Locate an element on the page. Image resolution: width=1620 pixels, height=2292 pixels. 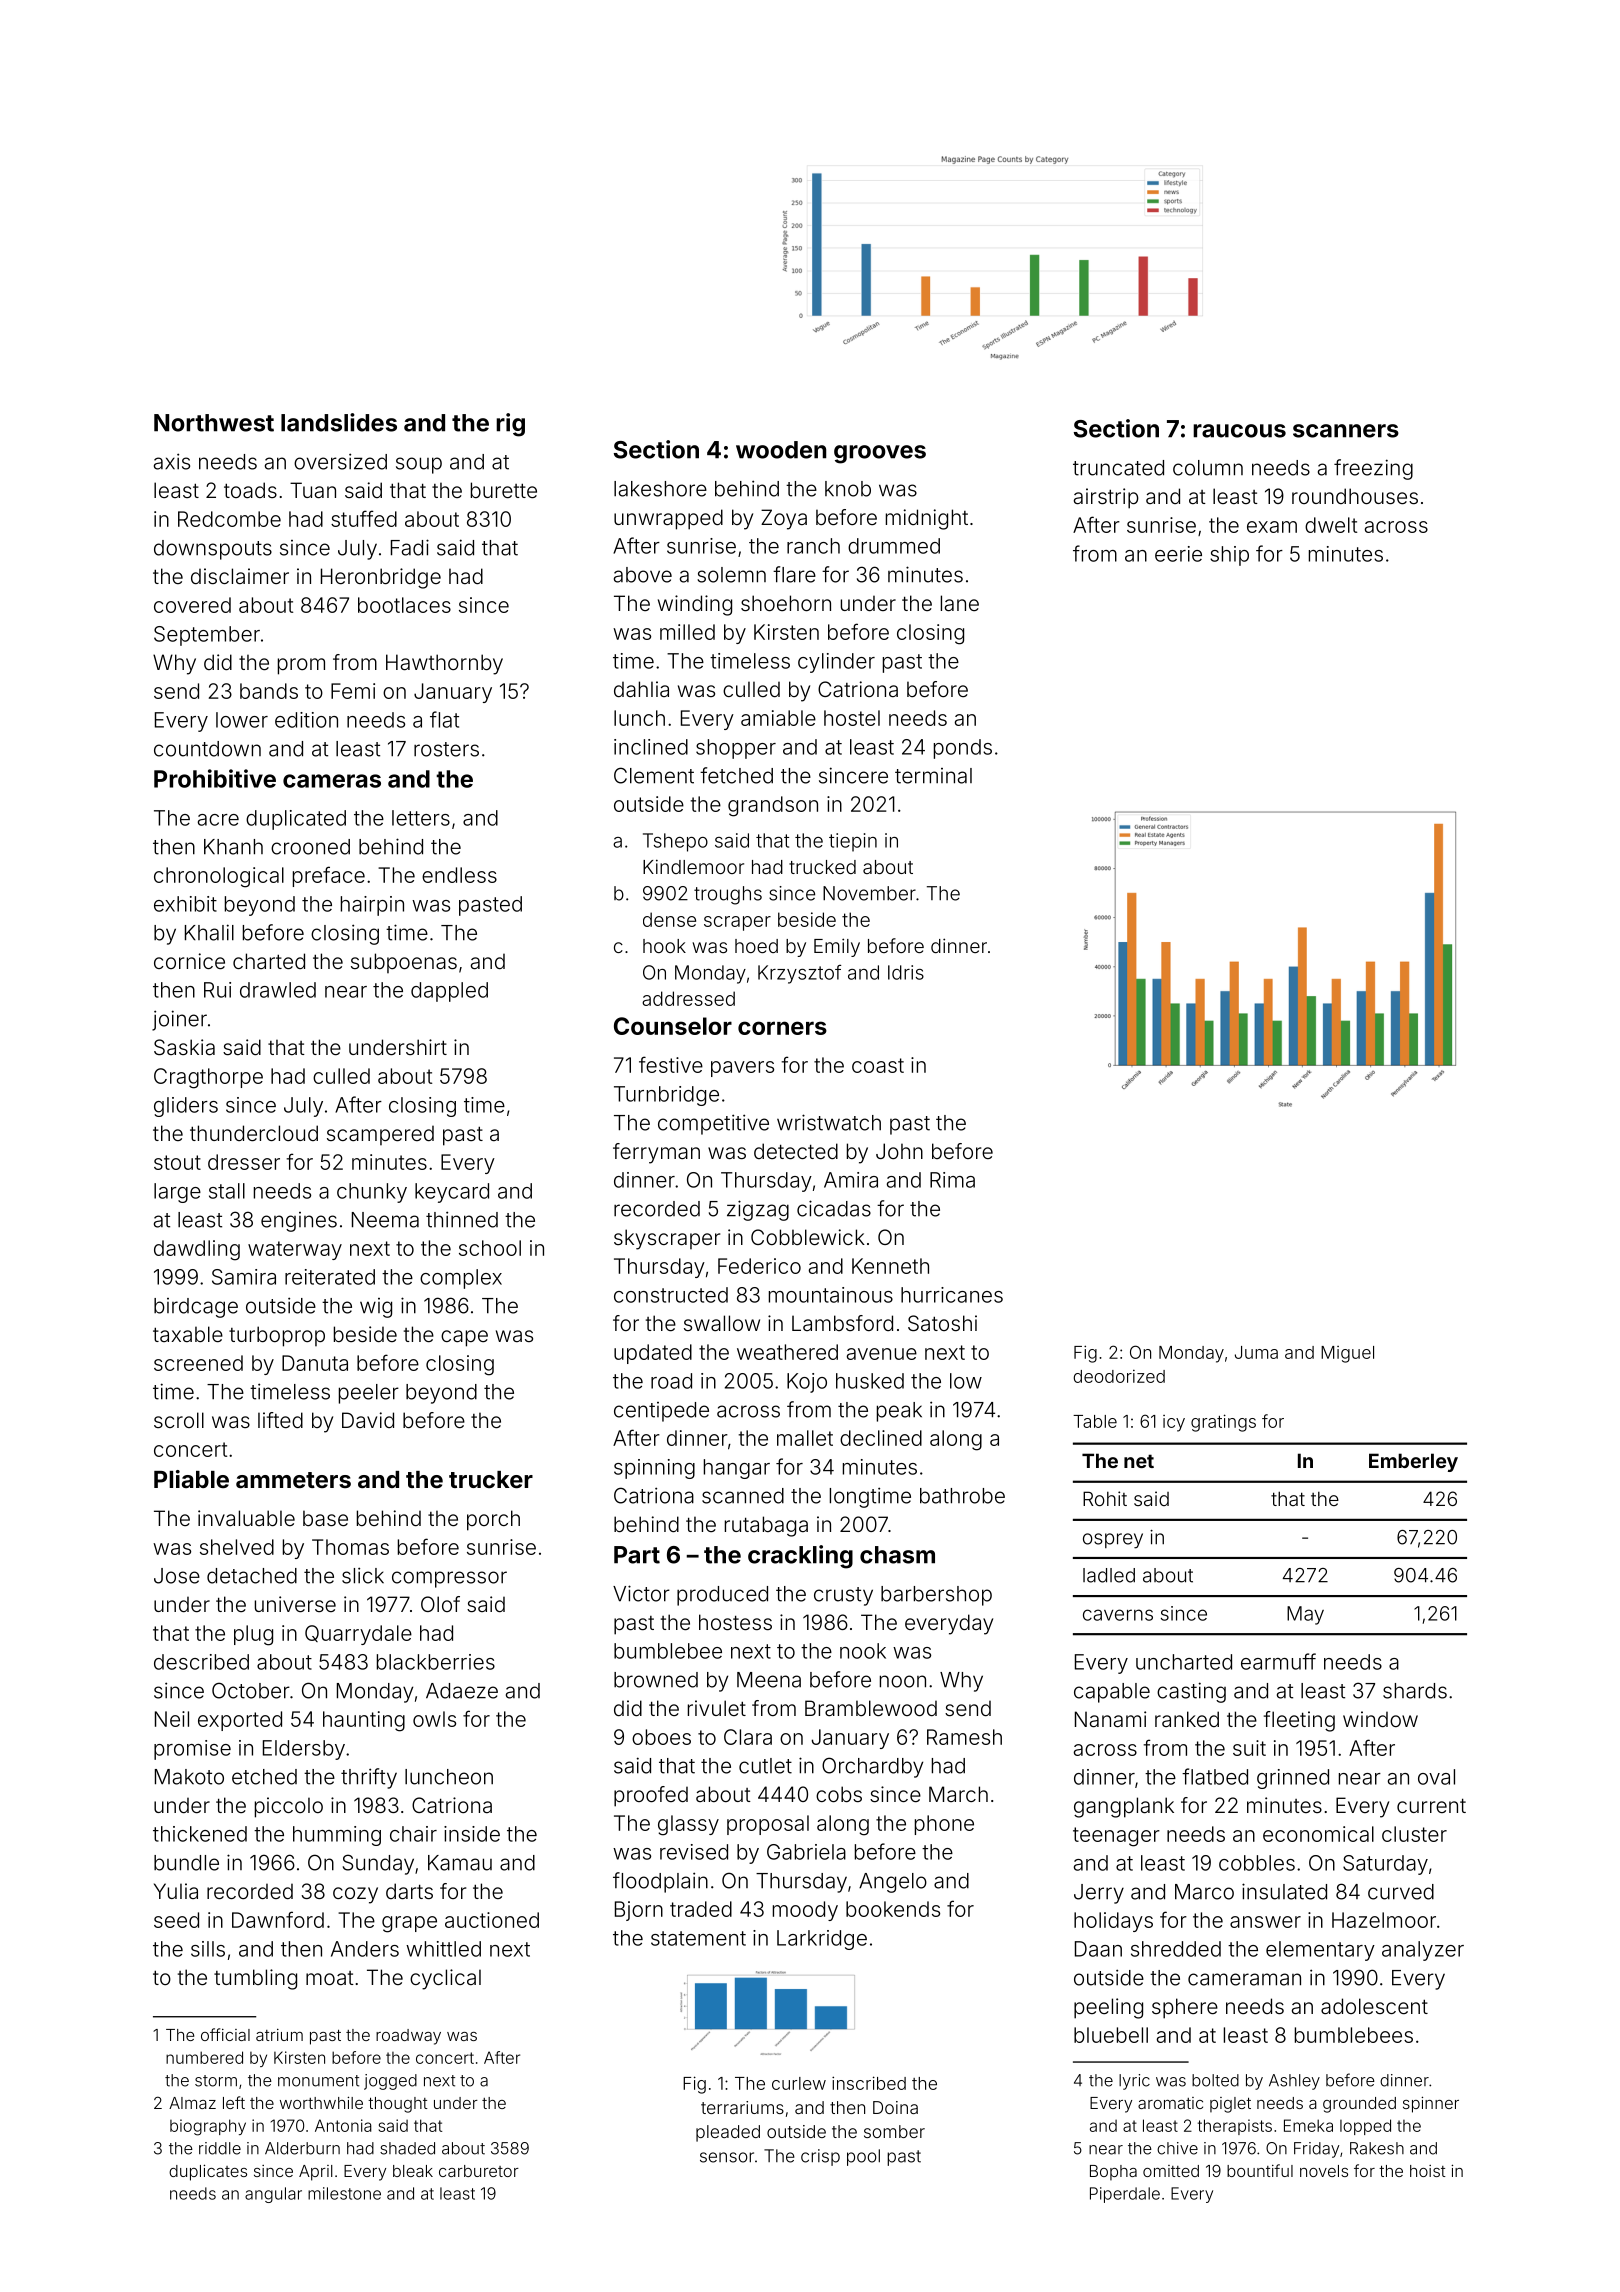
lane is located at coordinates (960, 603).
